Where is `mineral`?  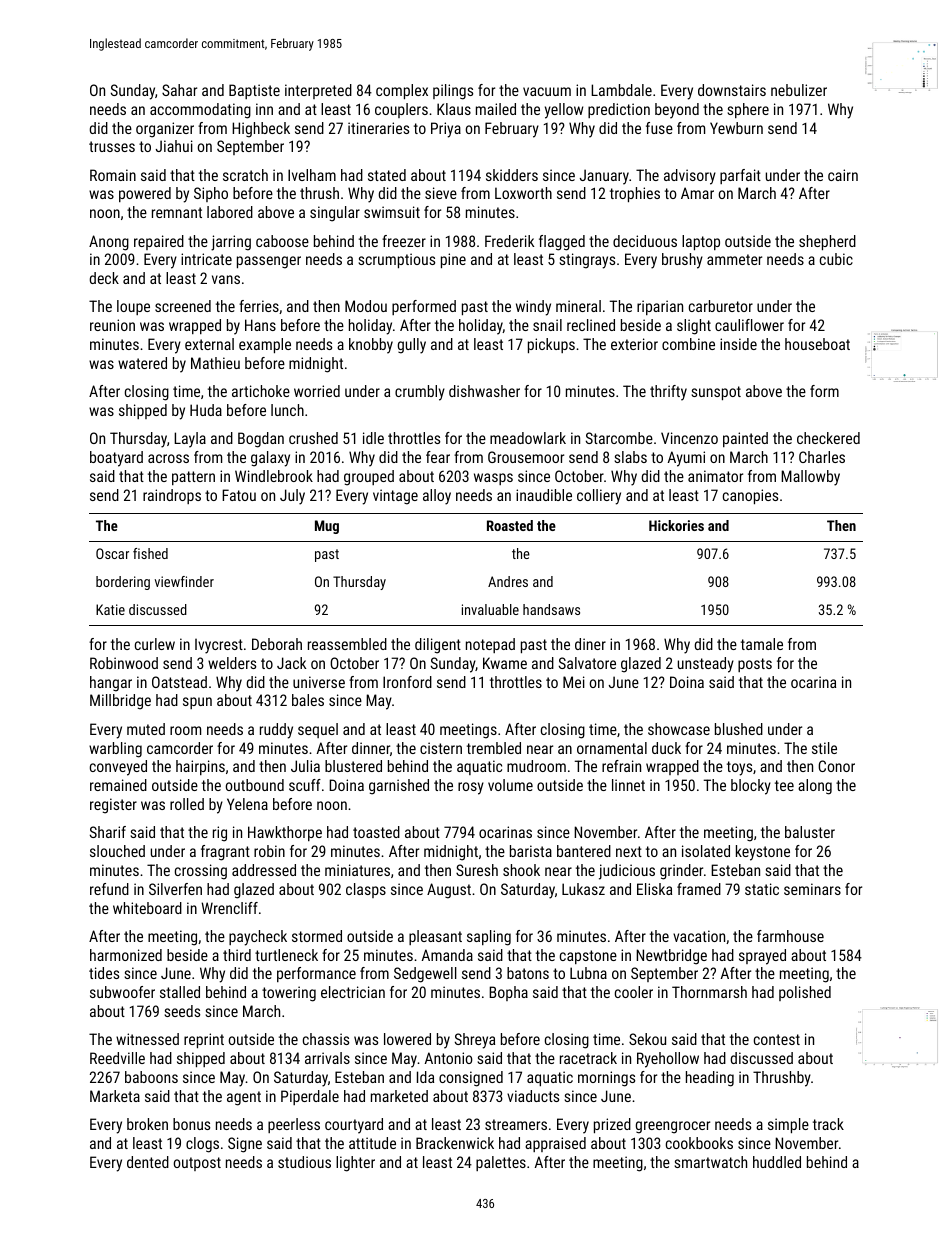 mineral is located at coordinates (578, 306).
